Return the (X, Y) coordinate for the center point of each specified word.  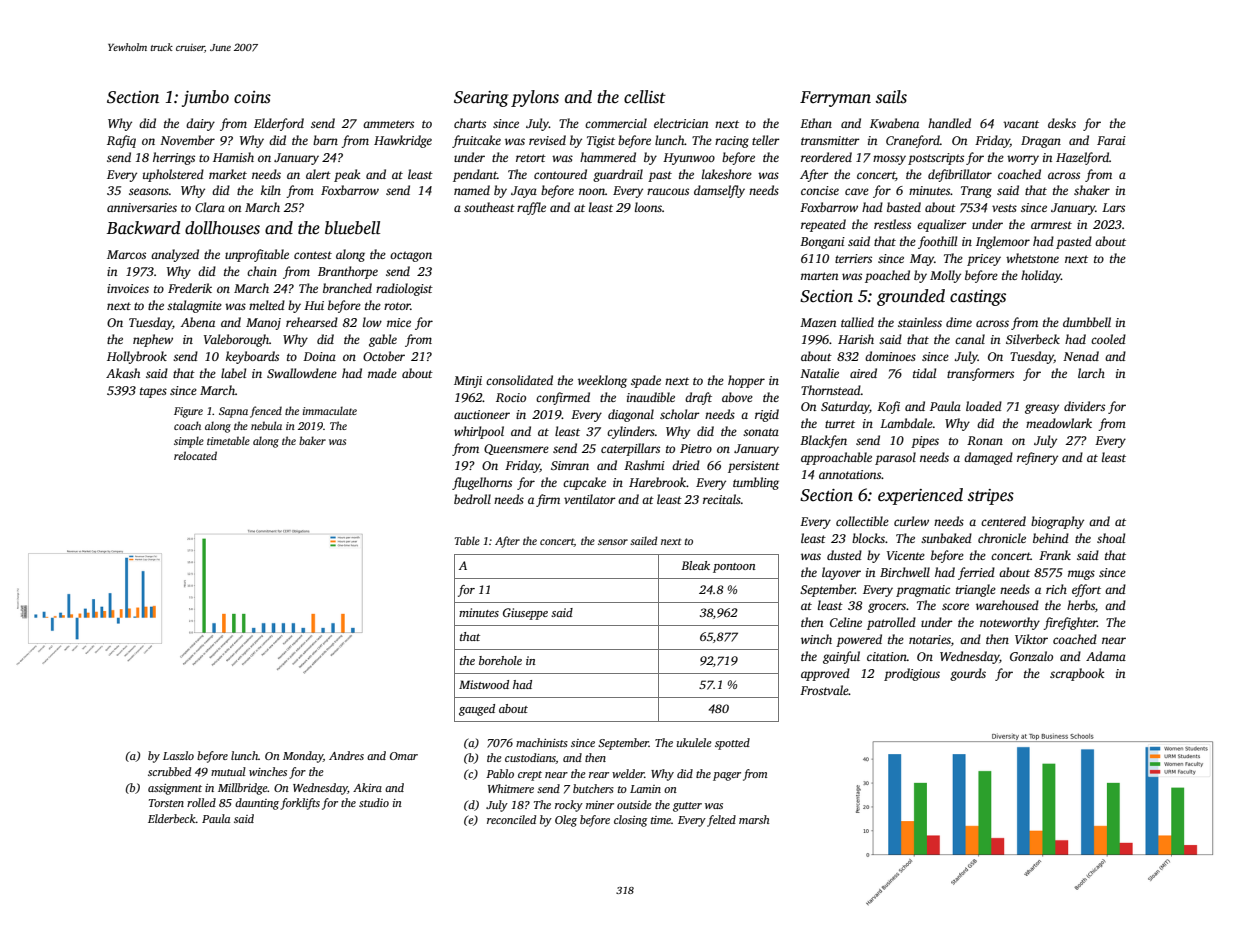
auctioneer (482, 414)
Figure (188, 412)
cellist (645, 97)
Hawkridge (403, 141)
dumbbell (1087, 322)
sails (891, 97)
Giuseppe (525, 614)
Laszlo (178, 755)
